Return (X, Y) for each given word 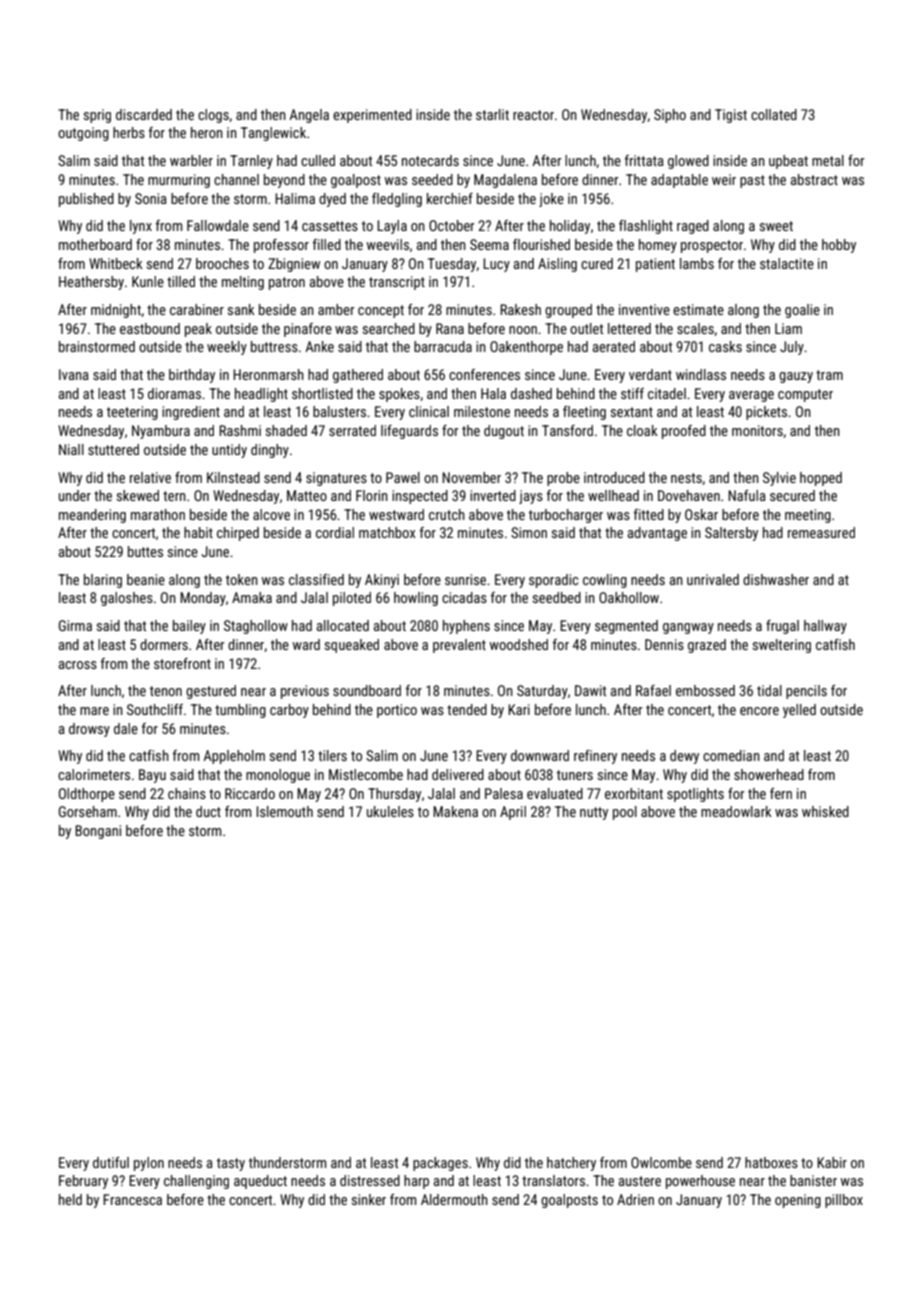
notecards (430, 160)
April (513, 813)
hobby (839, 246)
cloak (642, 430)
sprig (97, 116)
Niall (71, 449)
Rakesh (520, 309)
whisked (825, 811)
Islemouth (285, 811)
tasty (231, 1164)
